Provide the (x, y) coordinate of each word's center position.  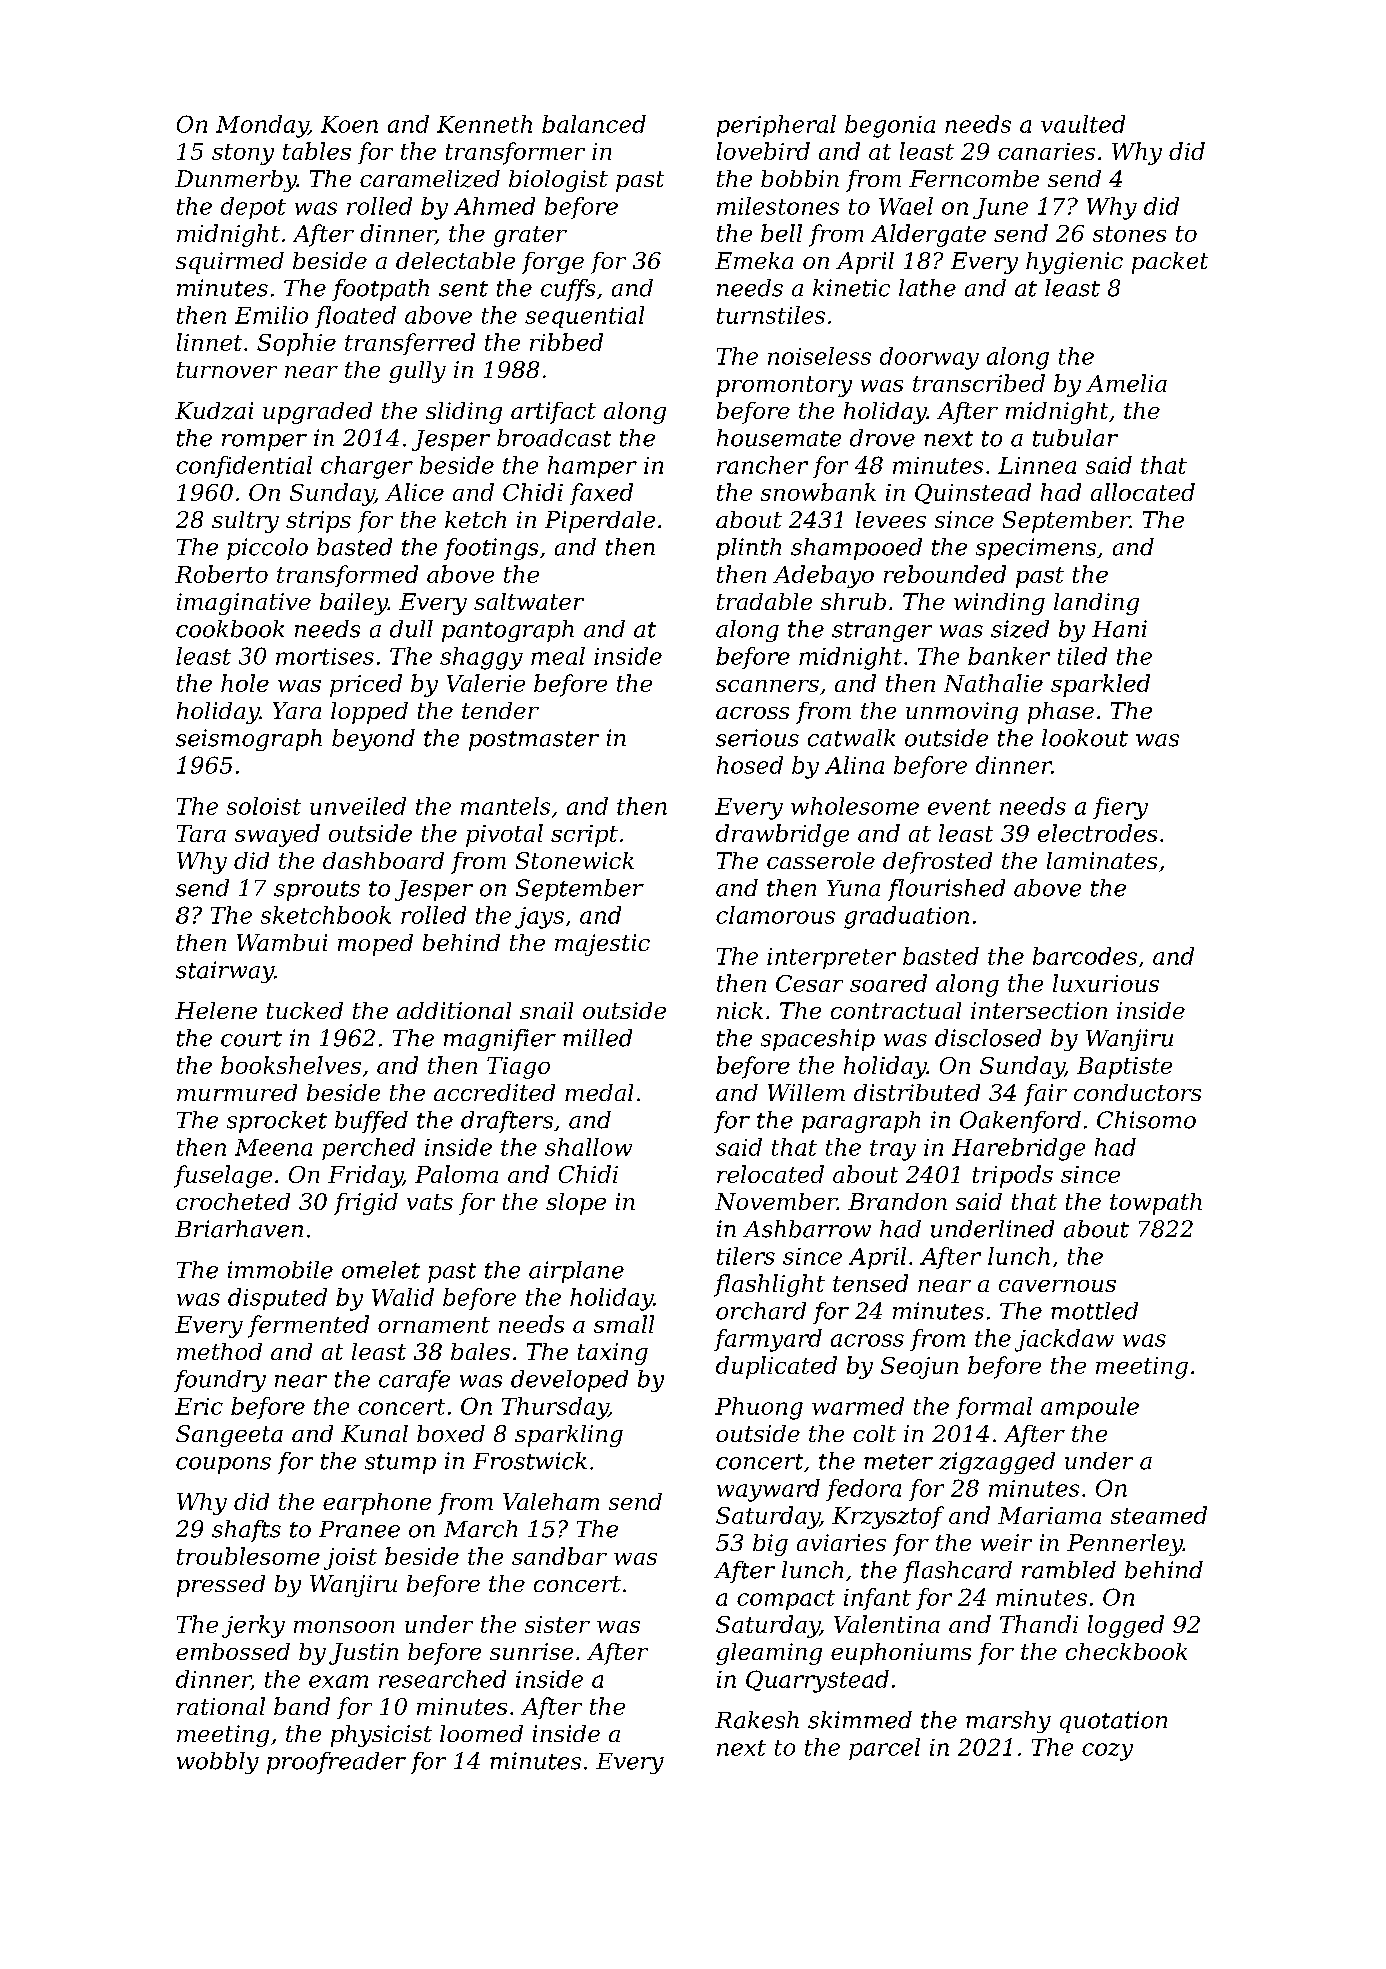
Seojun (919, 1368)
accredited (494, 1092)
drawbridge (782, 835)
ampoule (1090, 1408)
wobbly (218, 1763)
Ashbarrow (807, 1229)
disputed (277, 1299)
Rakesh (757, 1720)
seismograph (249, 740)
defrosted (937, 863)
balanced (594, 124)
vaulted (1083, 124)
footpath (380, 290)
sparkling (569, 1436)
